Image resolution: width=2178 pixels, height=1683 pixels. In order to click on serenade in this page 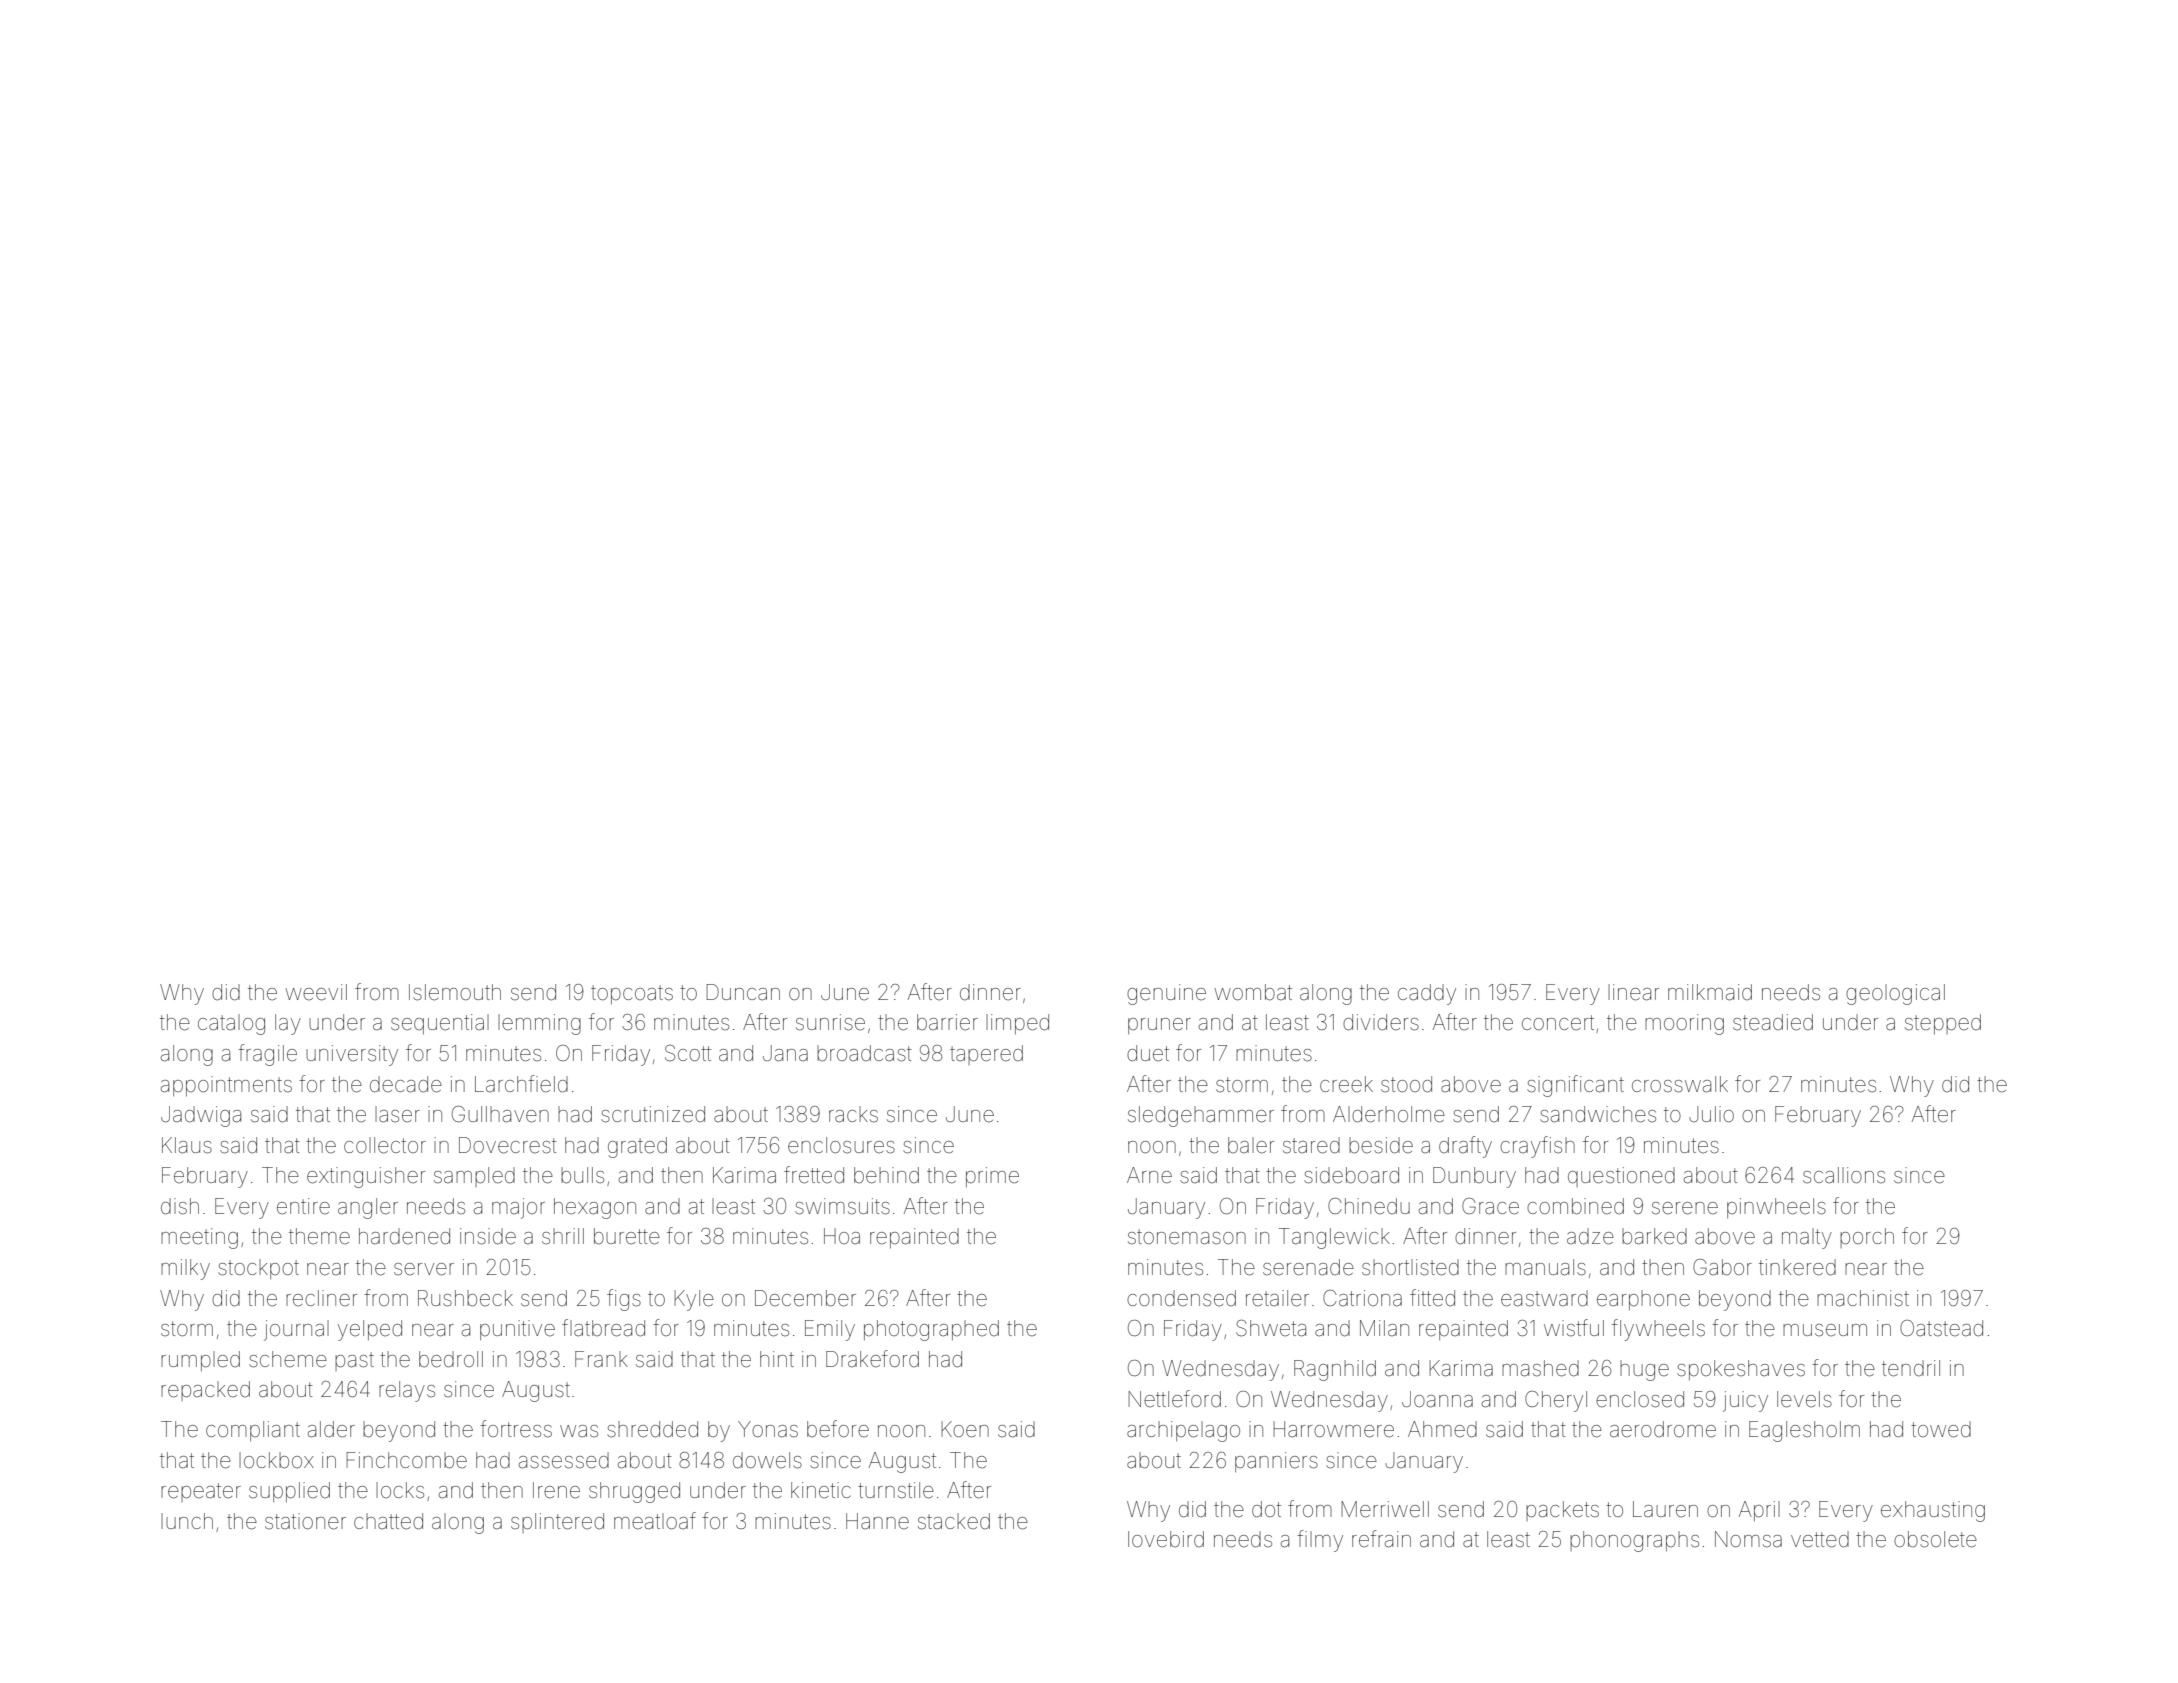, I will do `click(1308, 1267)`.
